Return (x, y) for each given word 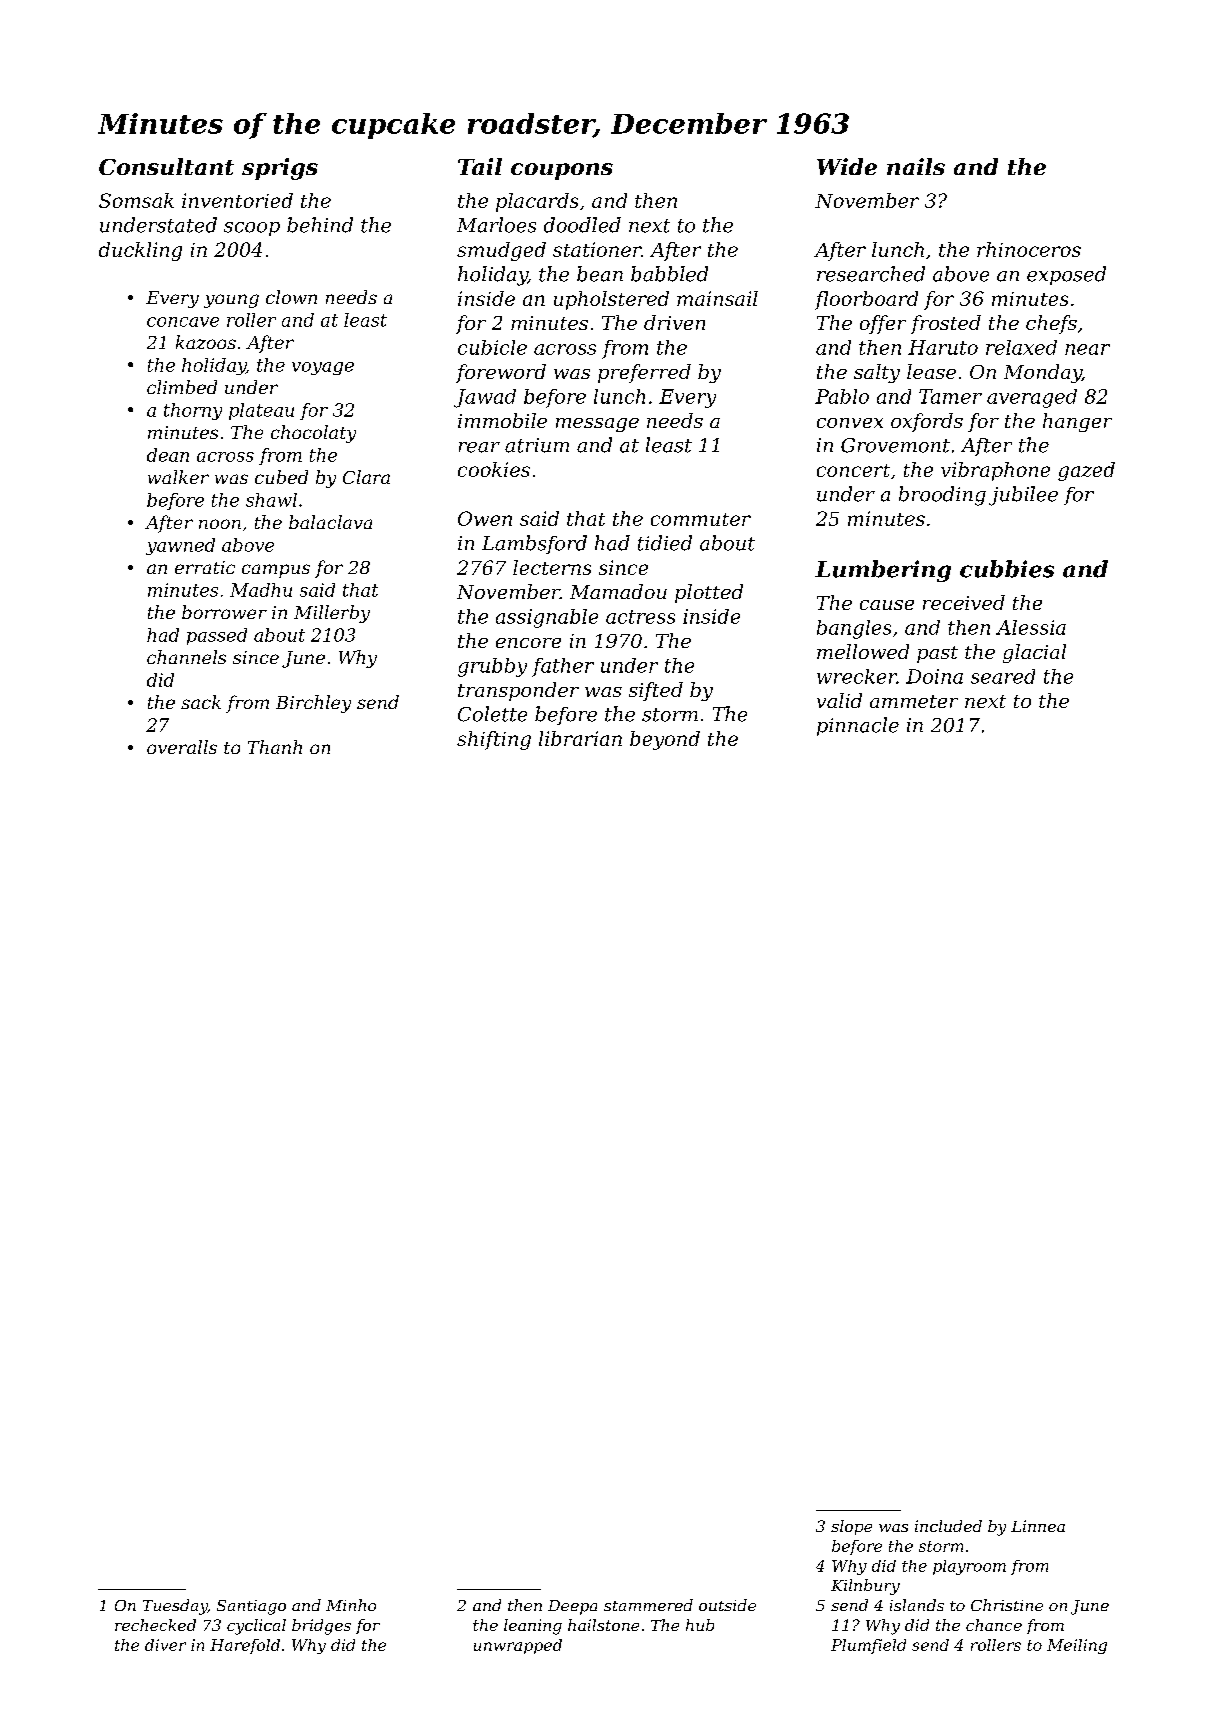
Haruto (943, 347)
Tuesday (175, 1607)
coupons (562, 171)
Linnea (1038, 1526)
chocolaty (313, 434)
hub (700, 1625)
